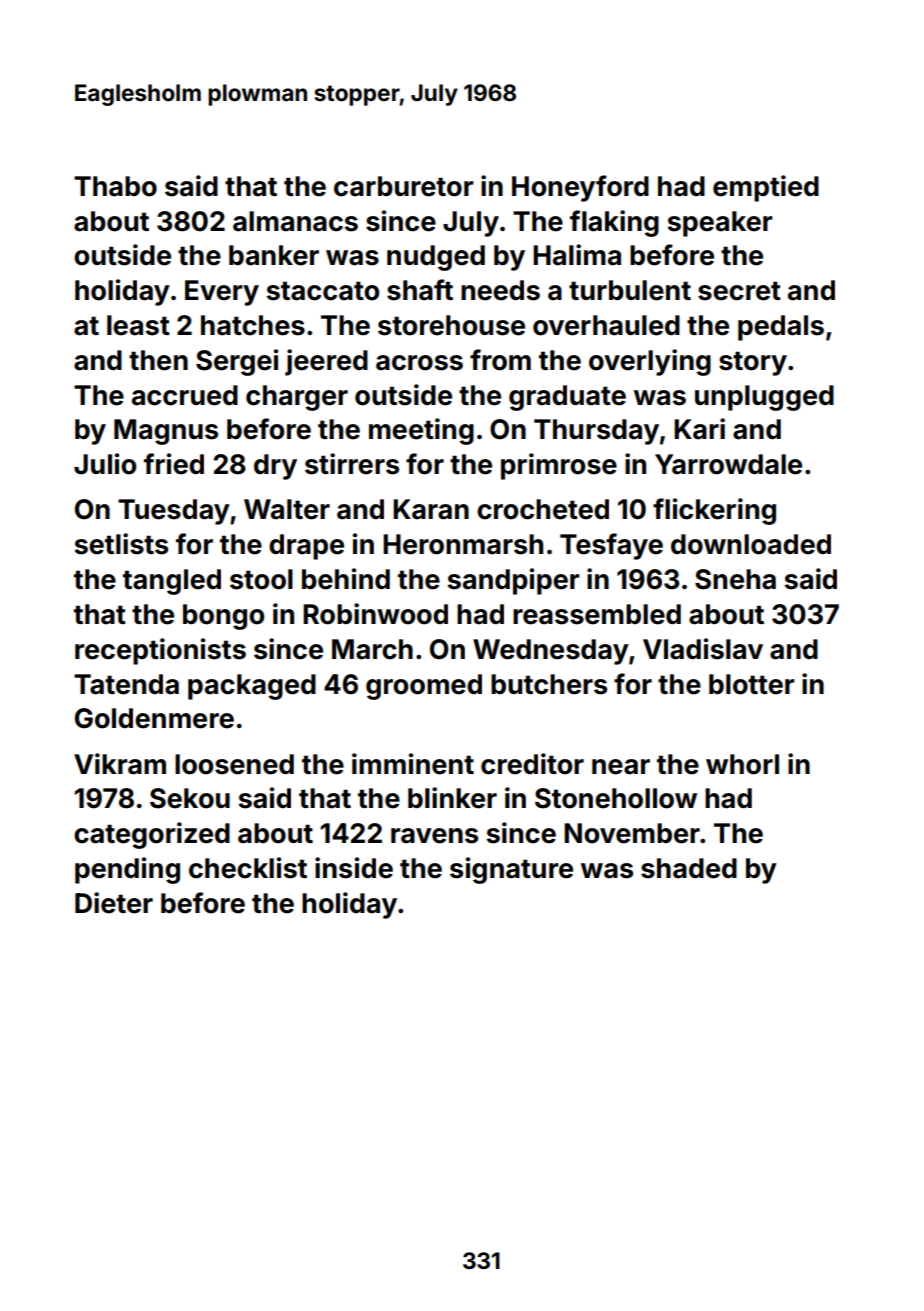  I want to click on Honeyford, so click(580, 188).
